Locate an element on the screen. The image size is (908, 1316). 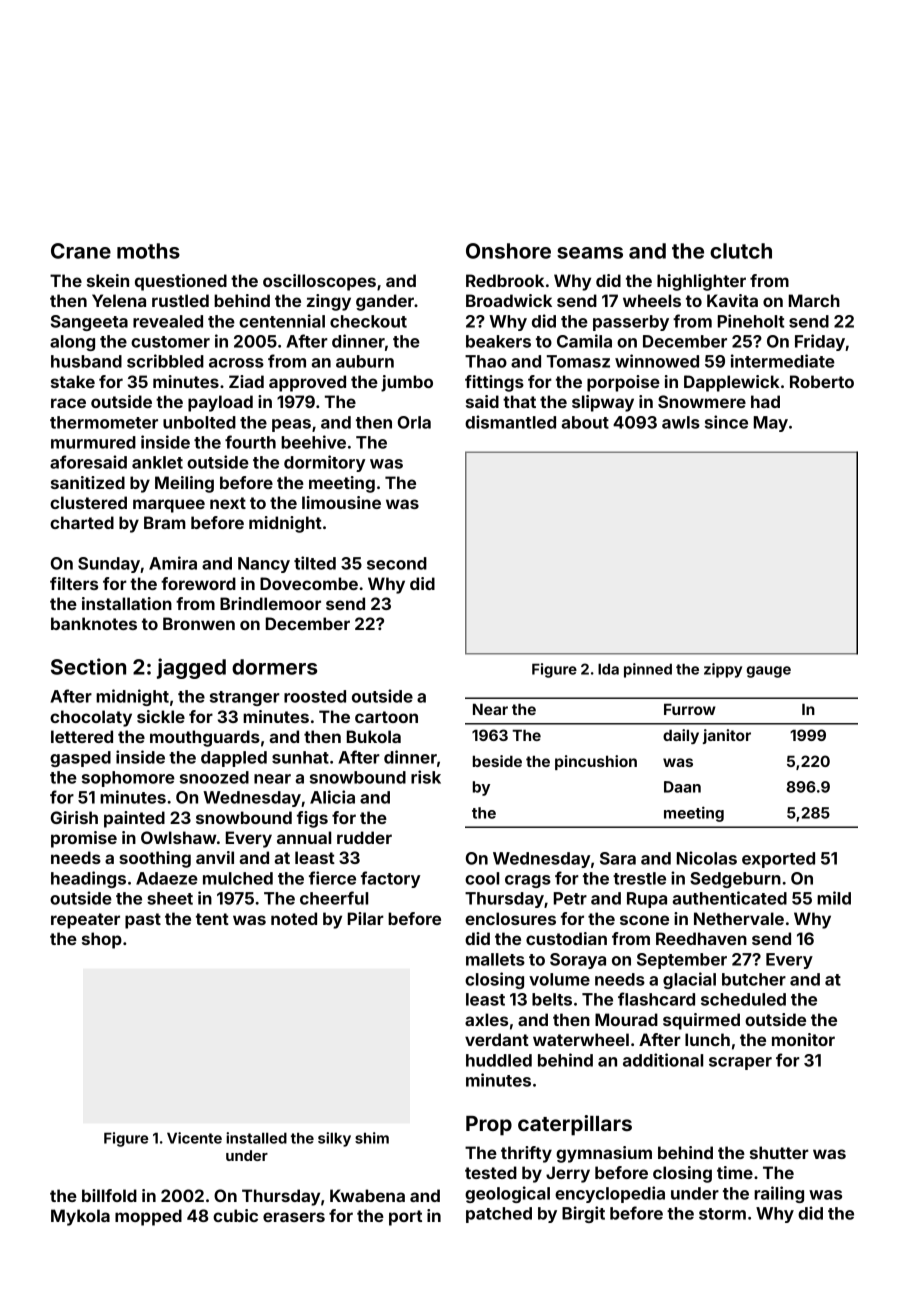
snoozed is located at coordinates (214, 777).
